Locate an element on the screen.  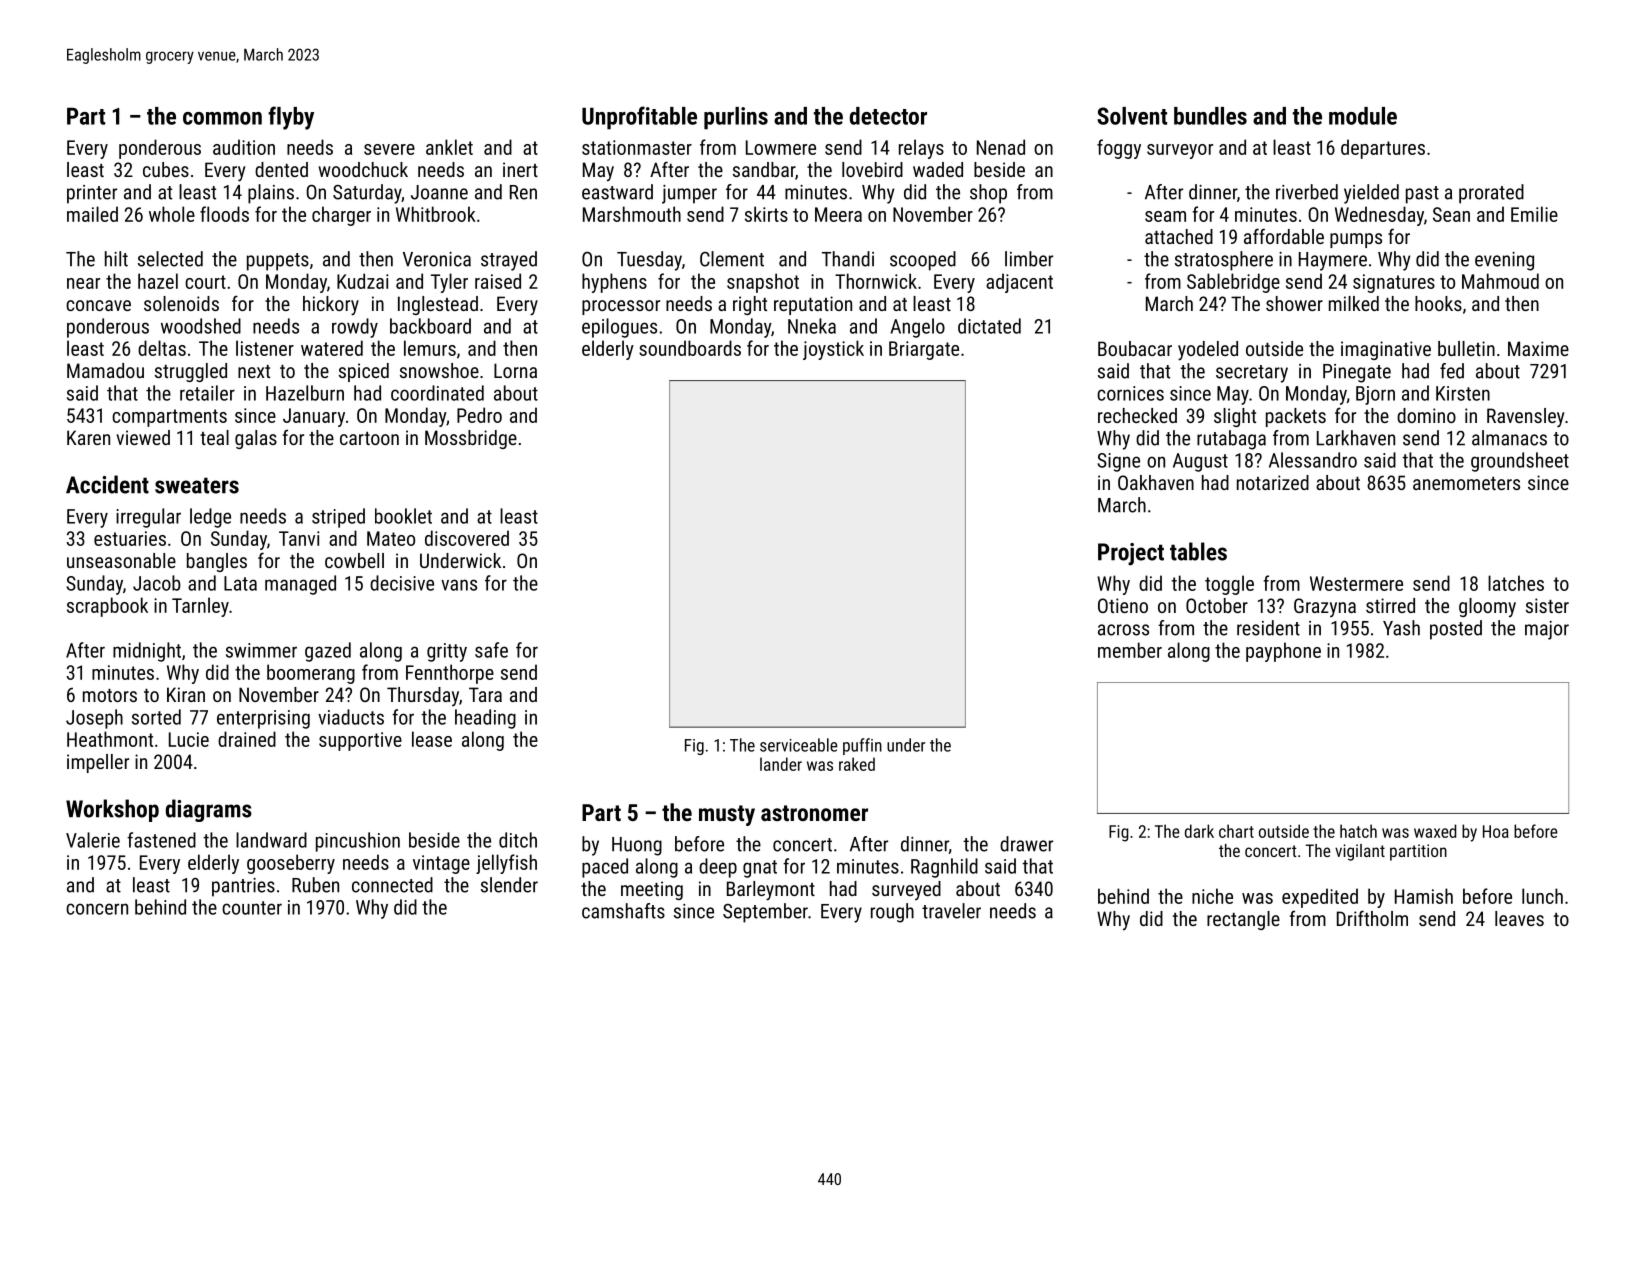
Otieno is located at coordinates (1123, 605).
